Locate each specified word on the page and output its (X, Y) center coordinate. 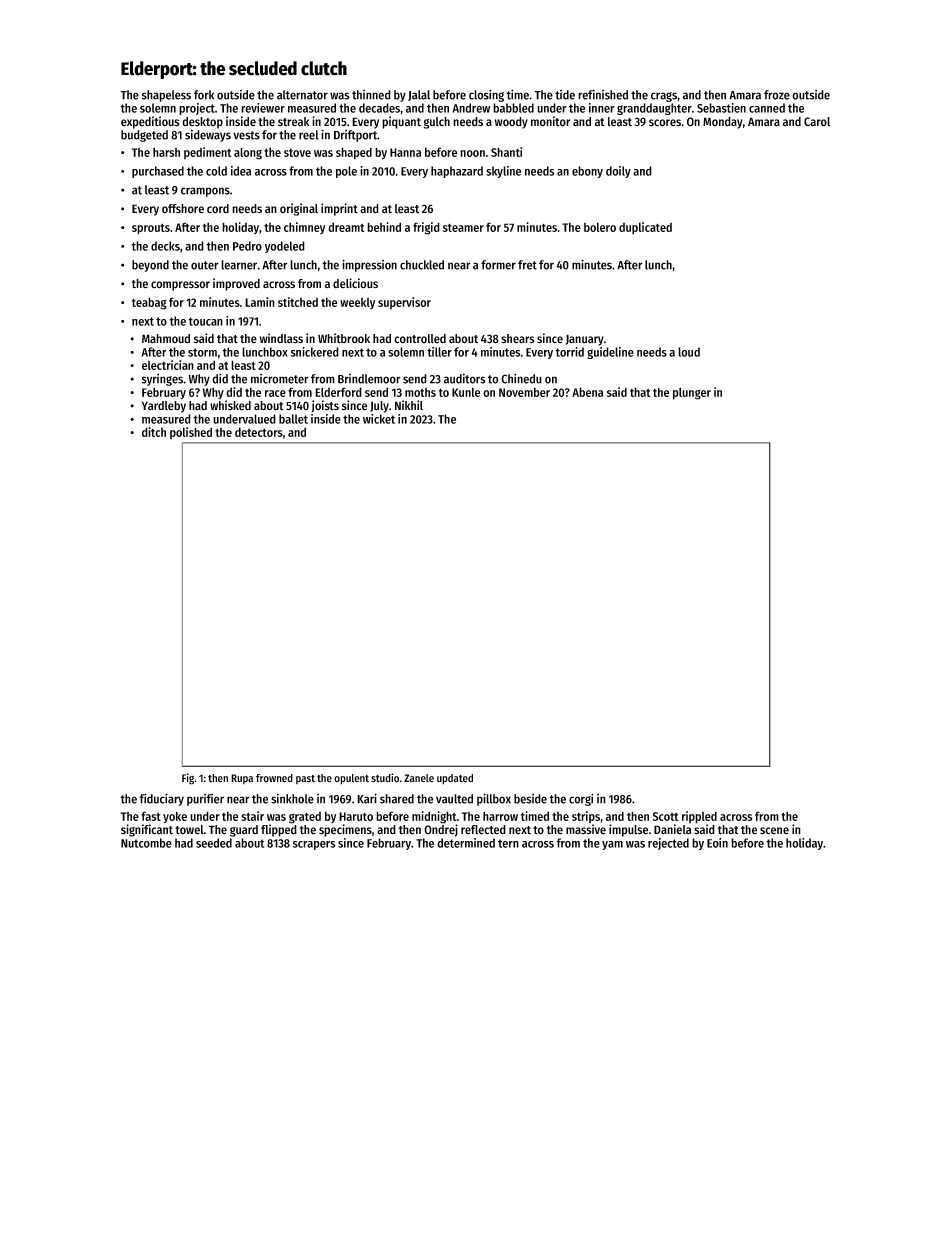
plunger (692, 393)
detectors (259, 432)
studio (385, 778)
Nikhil (409, 405)
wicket (379, 419)
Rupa (242, 779)
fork (204, 95)
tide (565, 95)
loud (689, 352)
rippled (699, 817)
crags (664, 97)
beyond (150, 266)
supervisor (404, 303)
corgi (581, 799)
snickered (315, 352)
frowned (274, 778)
